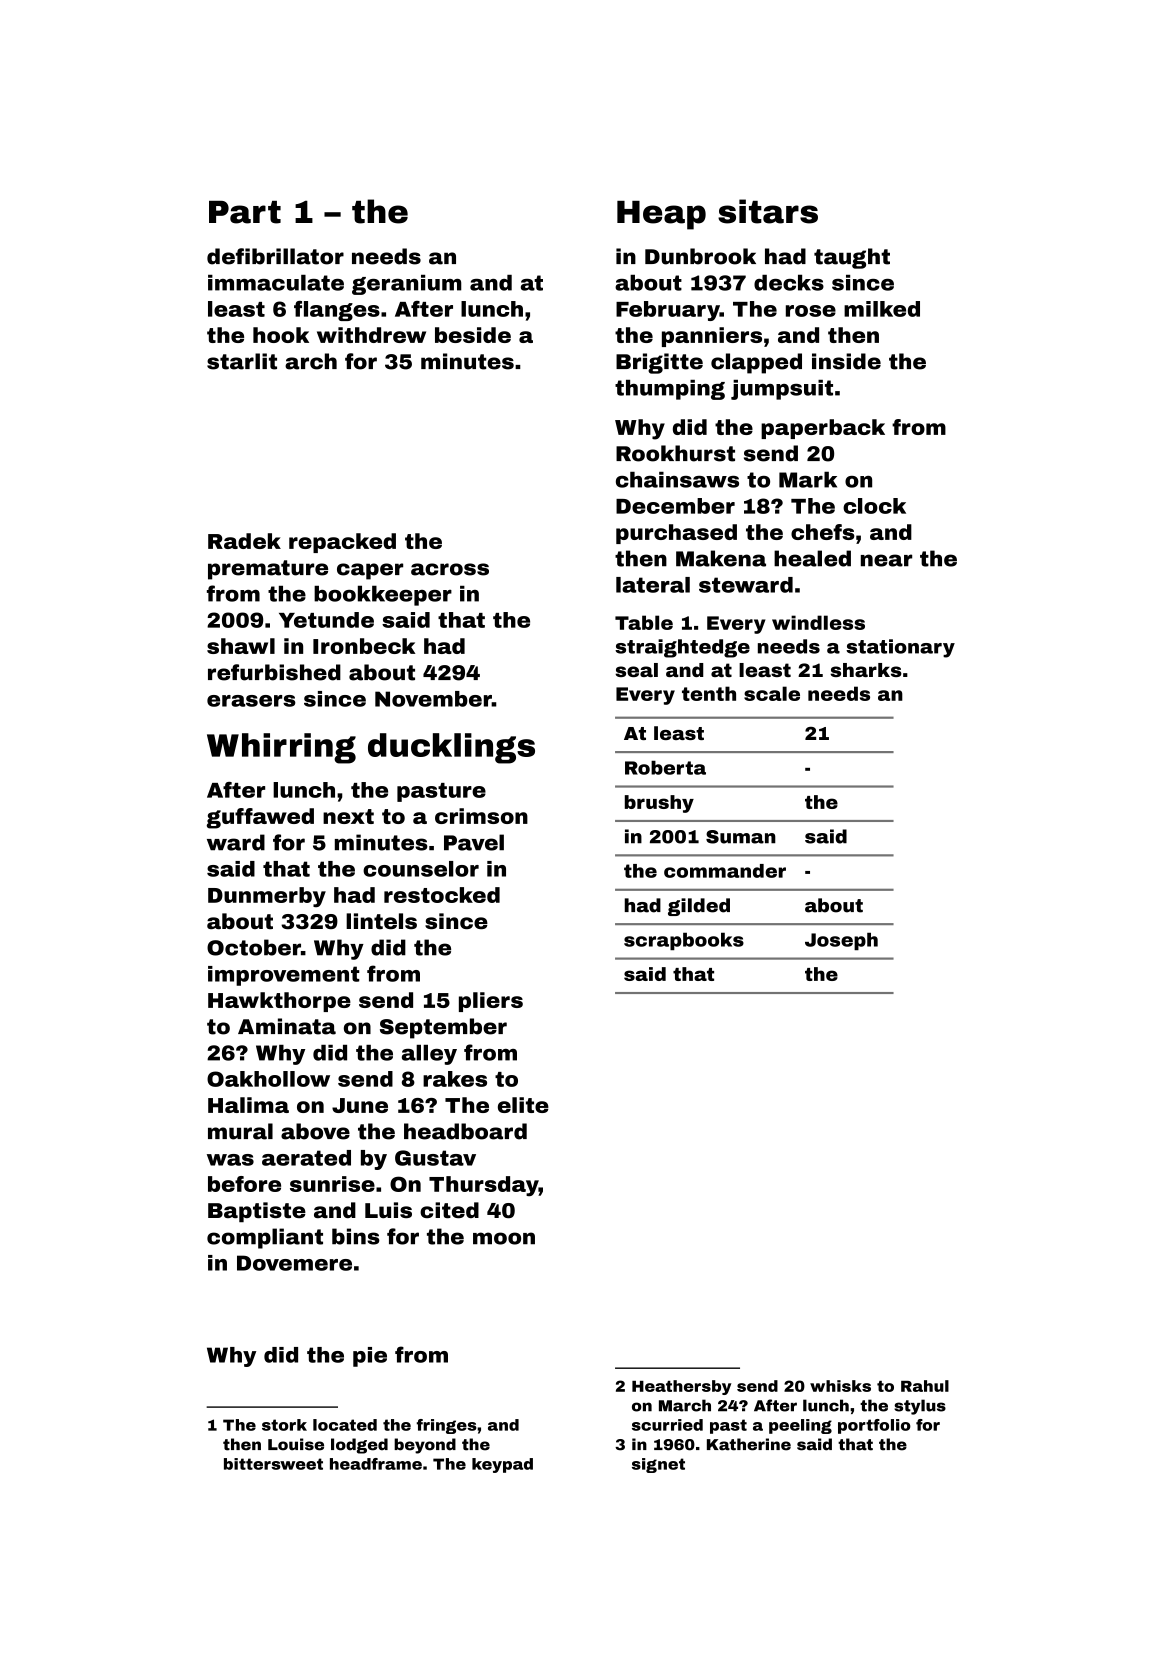 The image size is (1165, 1654). Describe the element at coordinates (841, 941) in the page. I see `Joseph` at that location.
